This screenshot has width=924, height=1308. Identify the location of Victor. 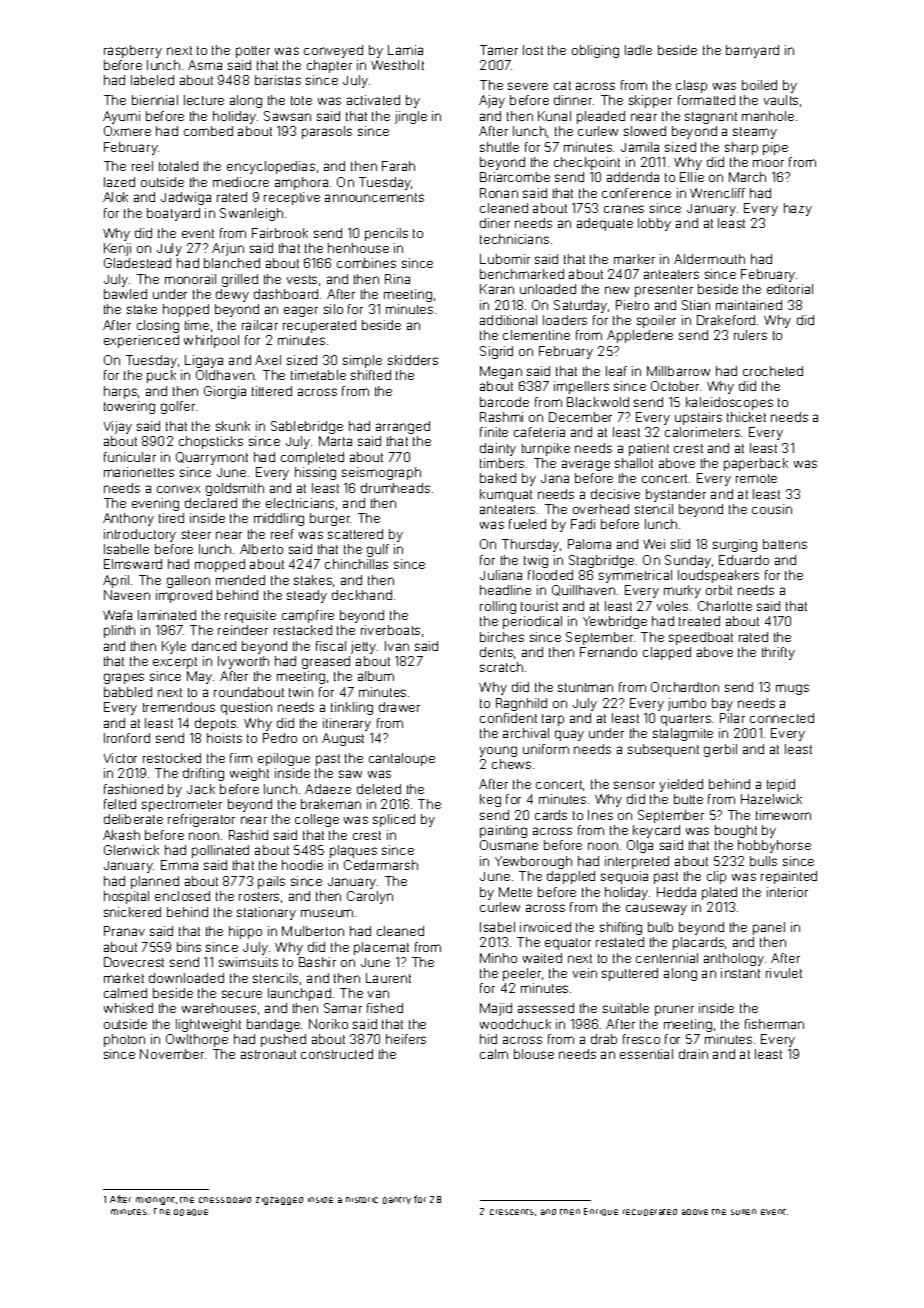
(120, 758).
